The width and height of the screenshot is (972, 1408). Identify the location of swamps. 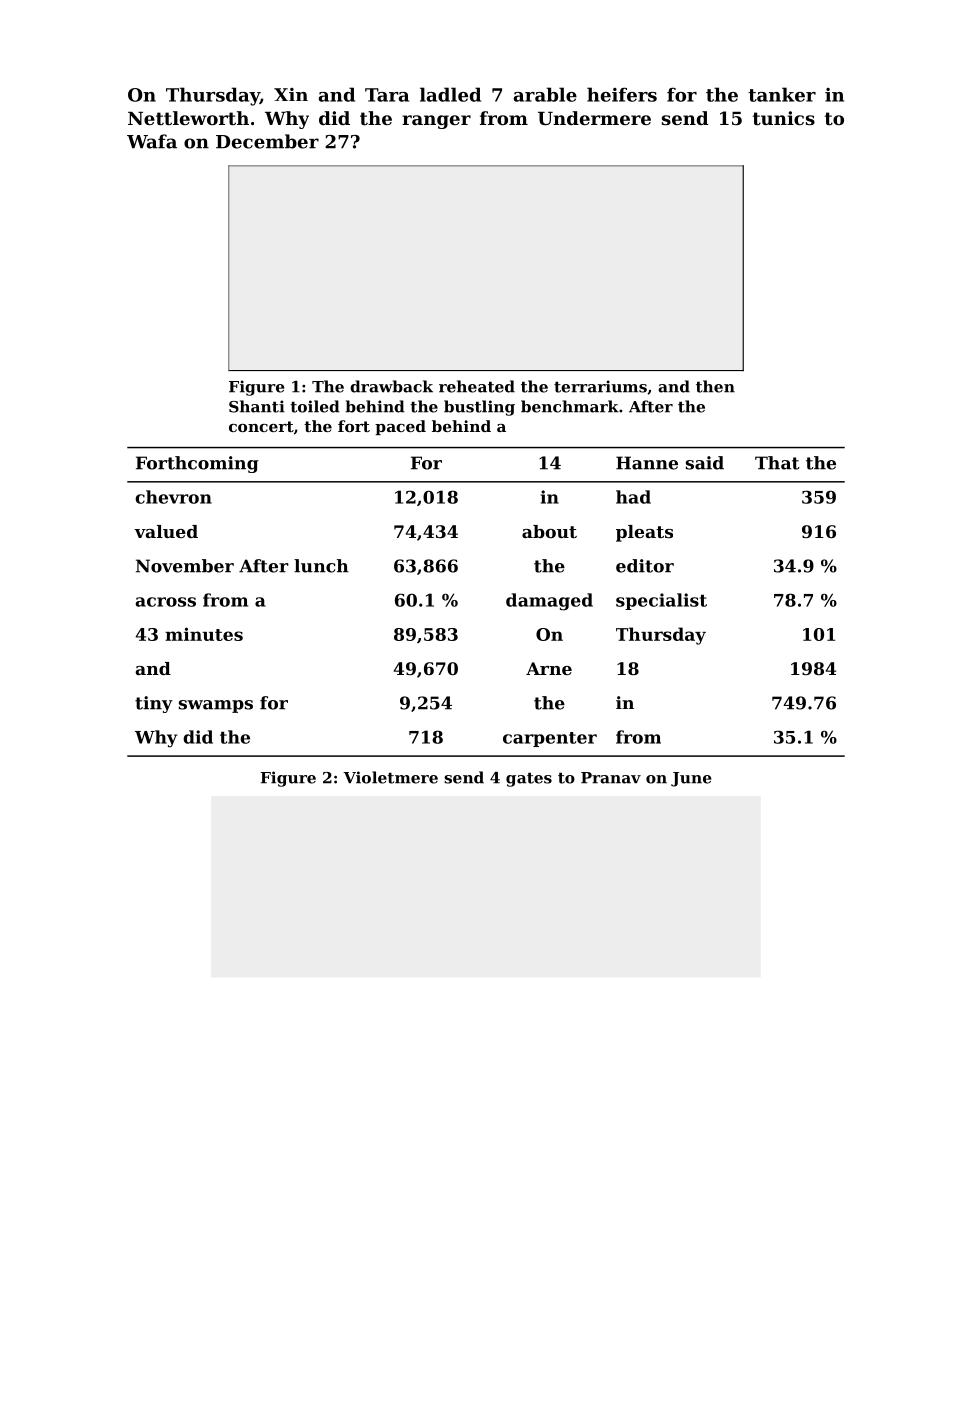
(216, 706).
